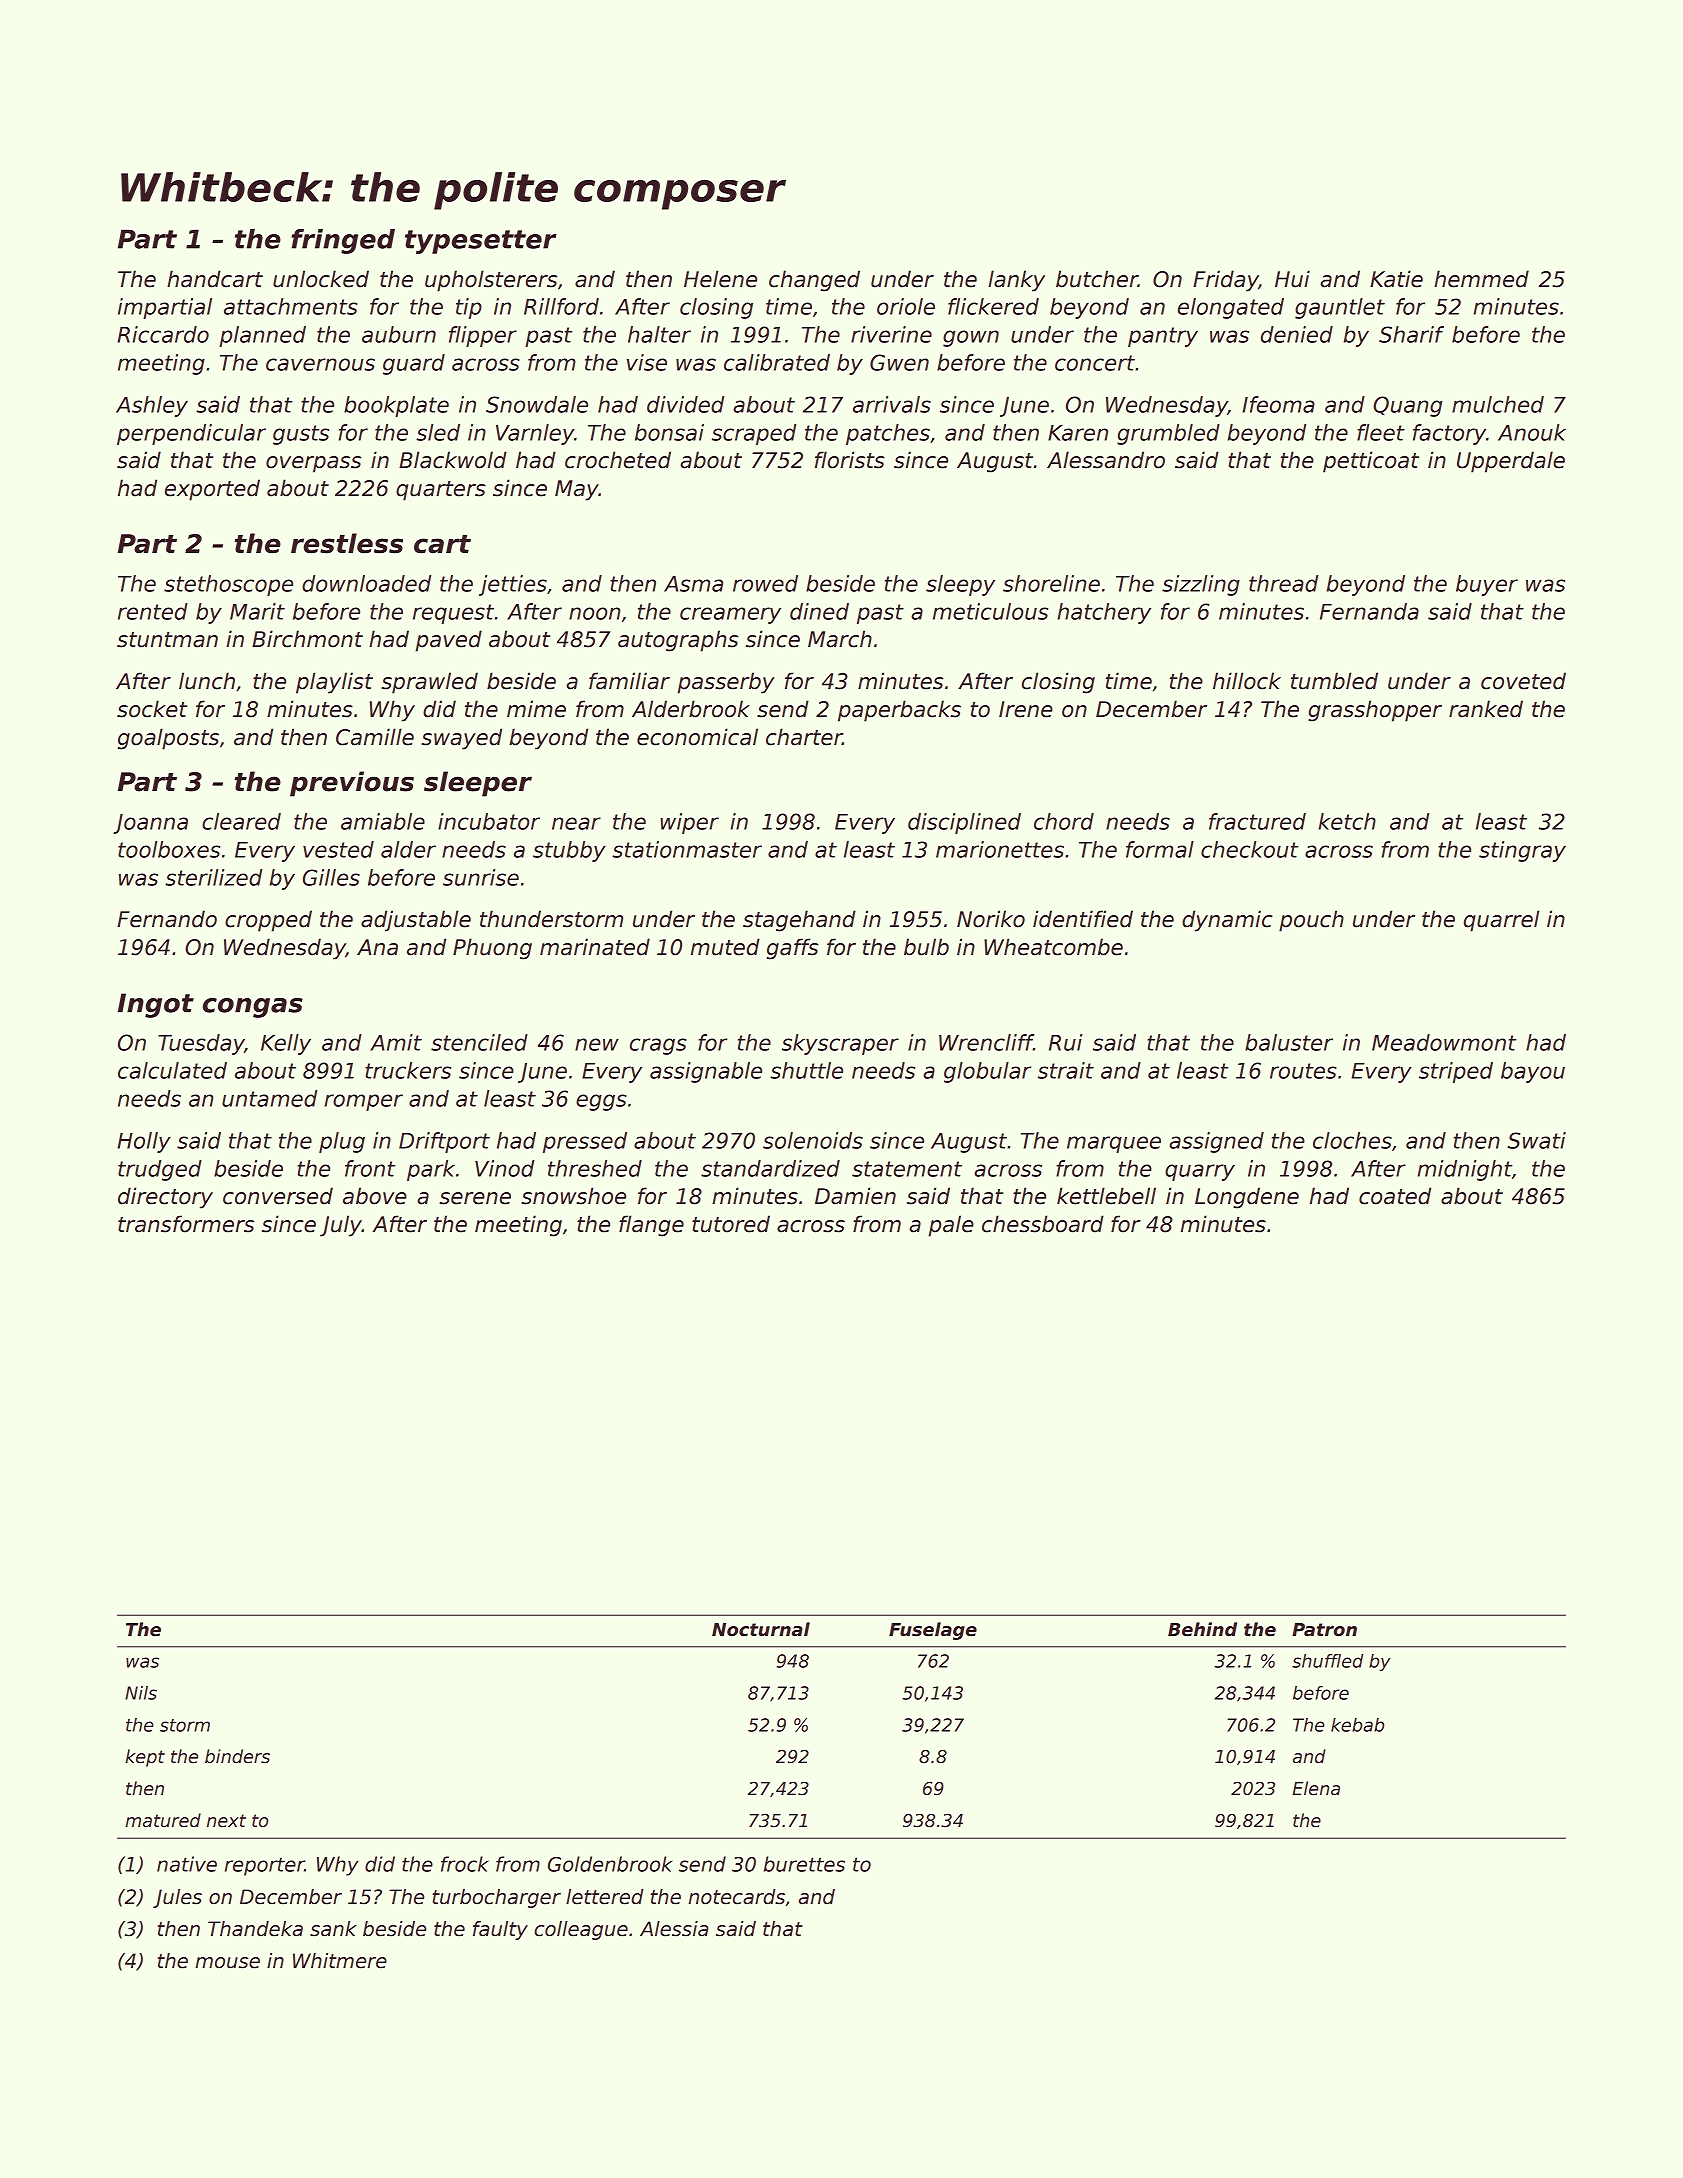 The width and height of the screenshot is (1683, 2178). I want to click on quarrel, so click(1501, 921).
